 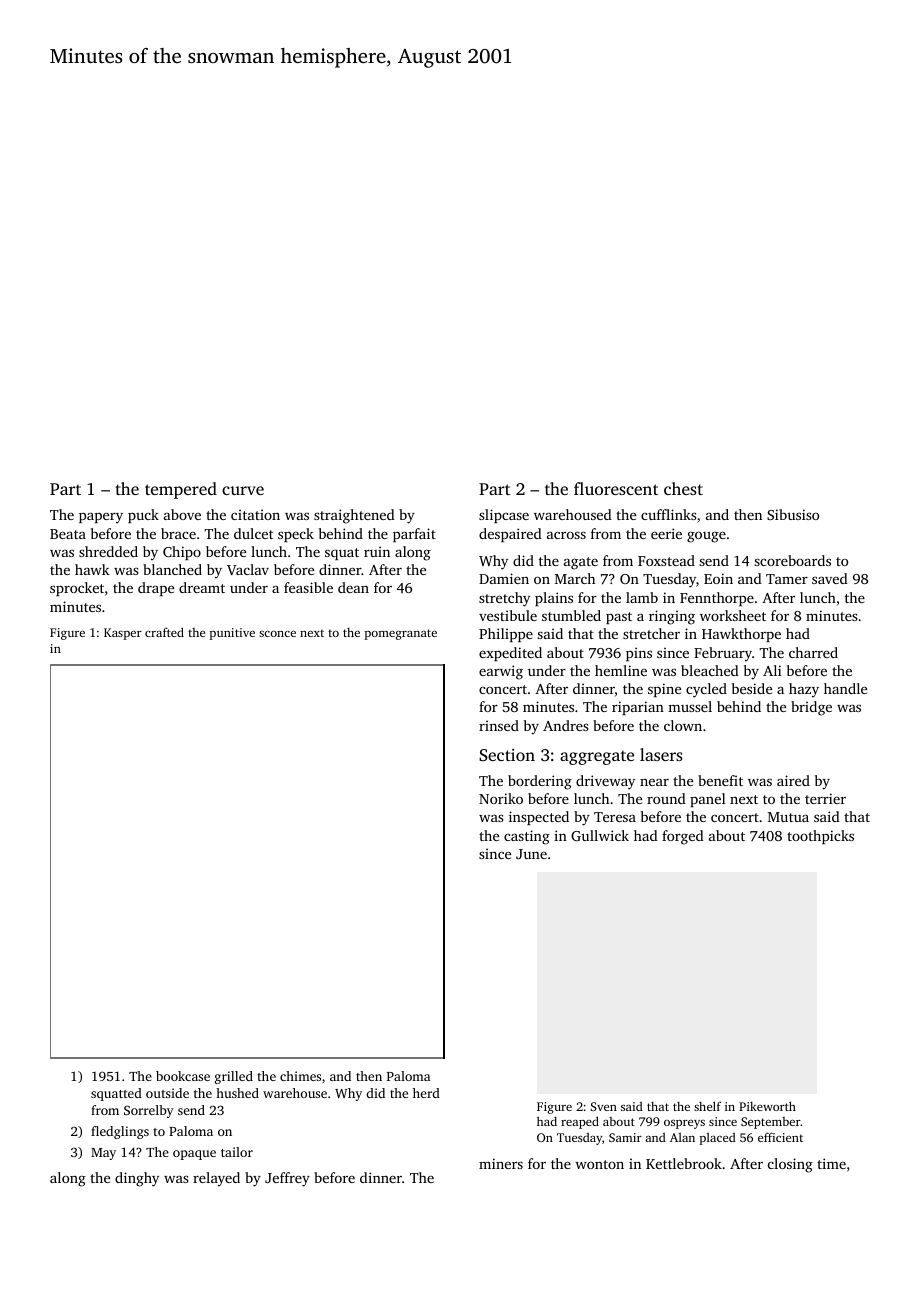 I want to click on Foxstead, so click(x=666, y=560).
